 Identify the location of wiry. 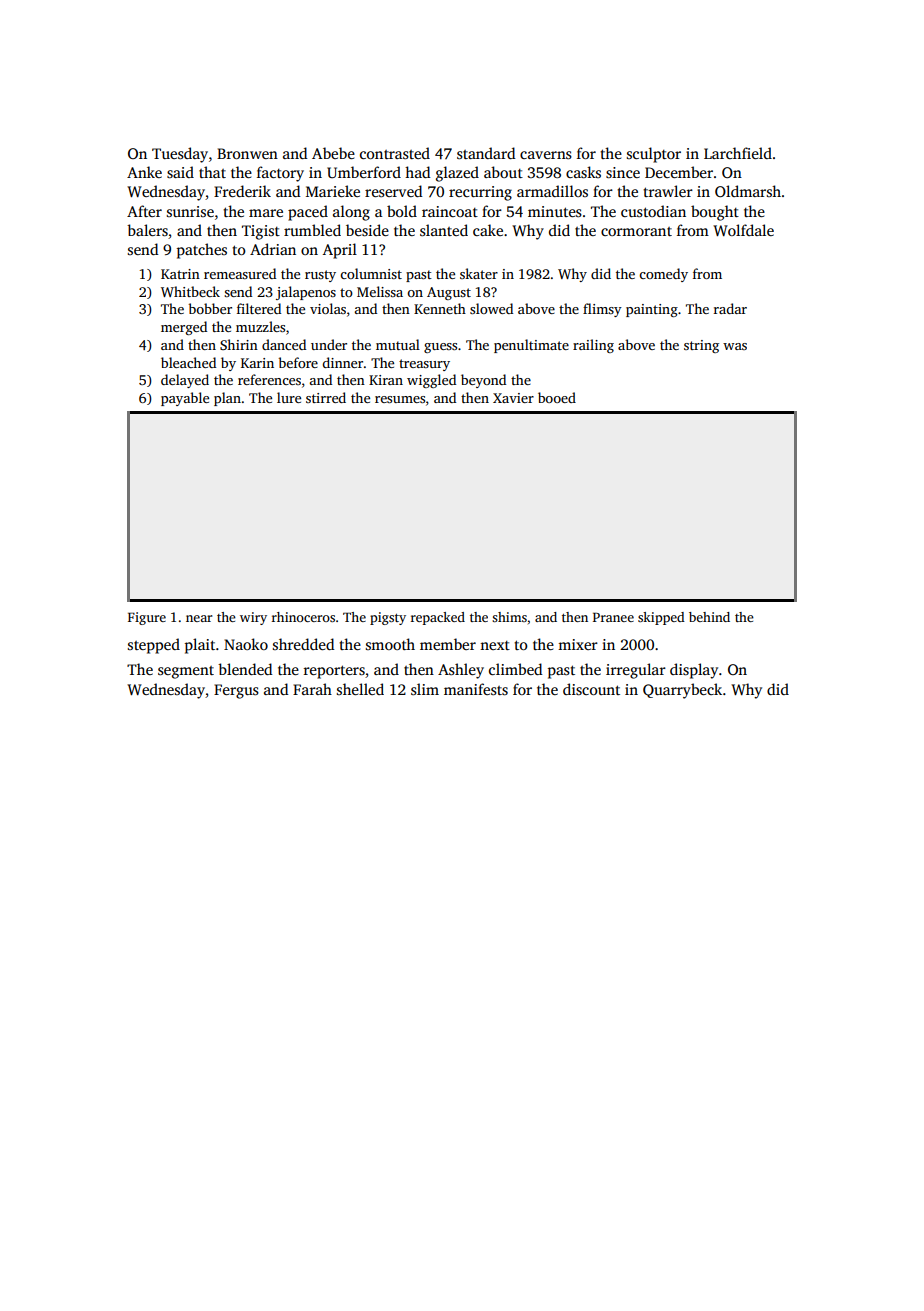
(253, 618).
